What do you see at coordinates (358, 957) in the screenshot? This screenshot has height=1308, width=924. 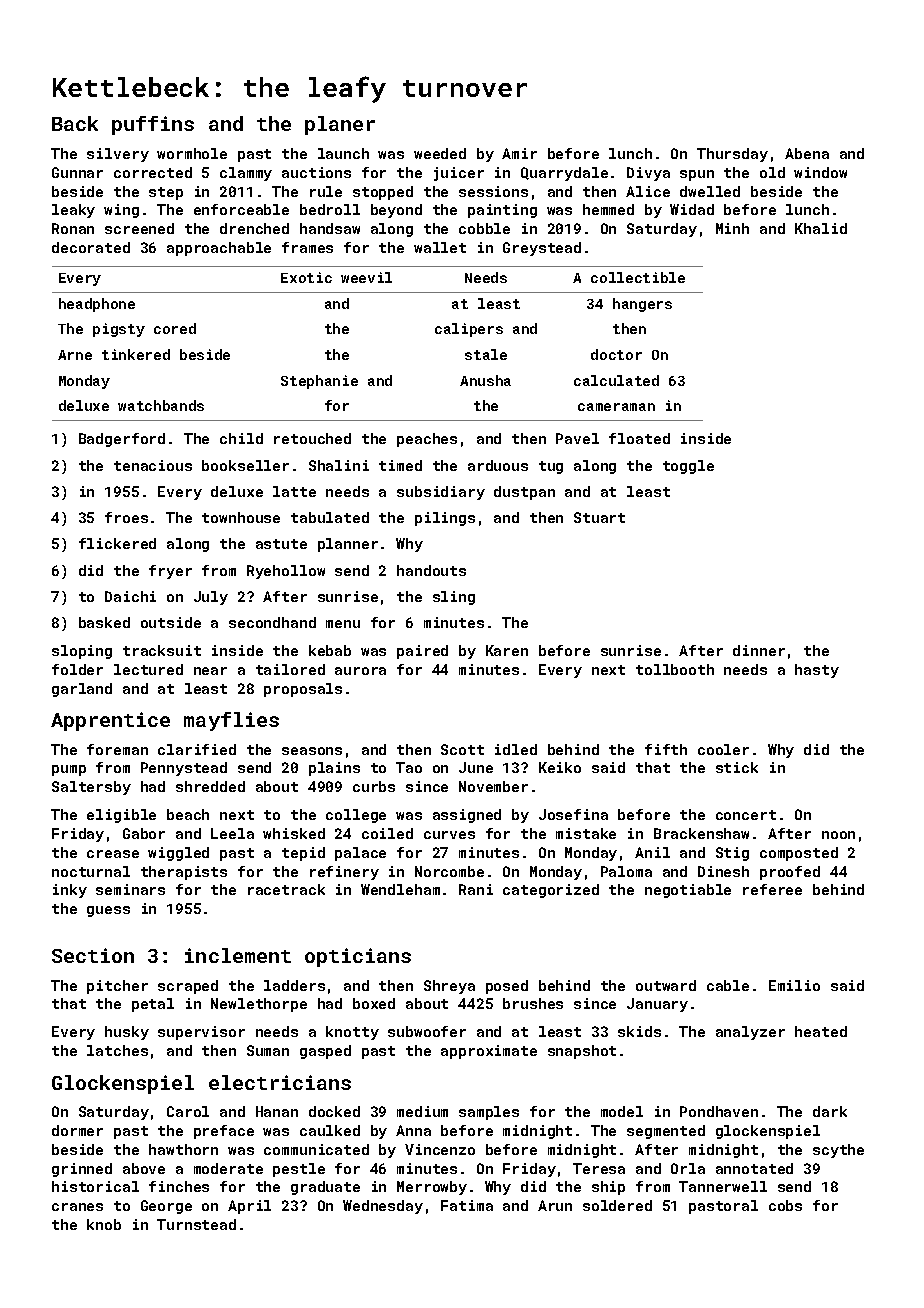 I see `opticians` at bounding box center [358, 957].
